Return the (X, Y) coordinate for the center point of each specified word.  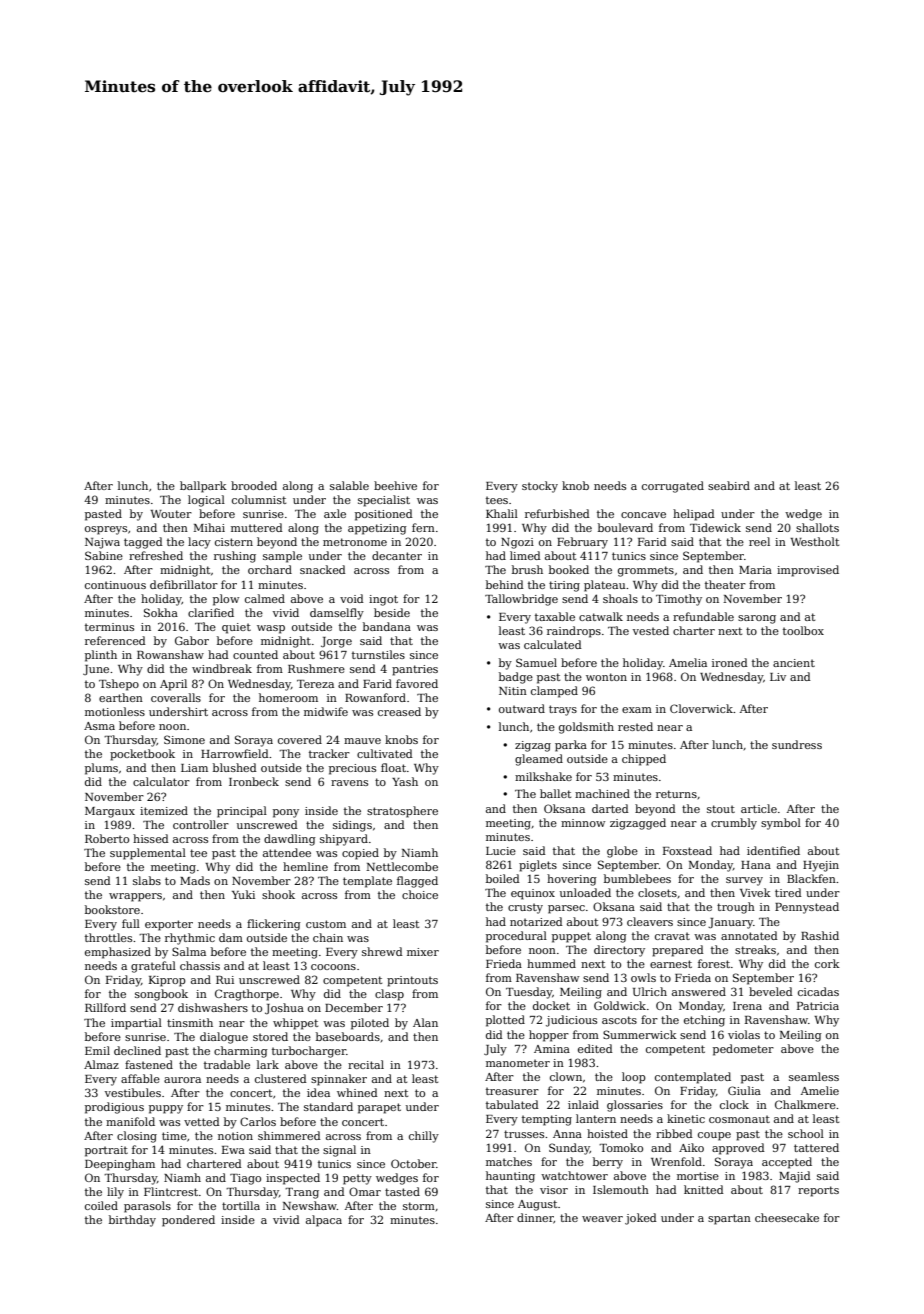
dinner (535, 1218)
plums (101, 769)
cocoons (333, 967)
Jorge (336, 642)
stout (721, 809)
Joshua (284, 1008)
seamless (814, 1076)
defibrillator (184, 584)
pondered (188, 1221)
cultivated (385, 753)
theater (725, 584)
